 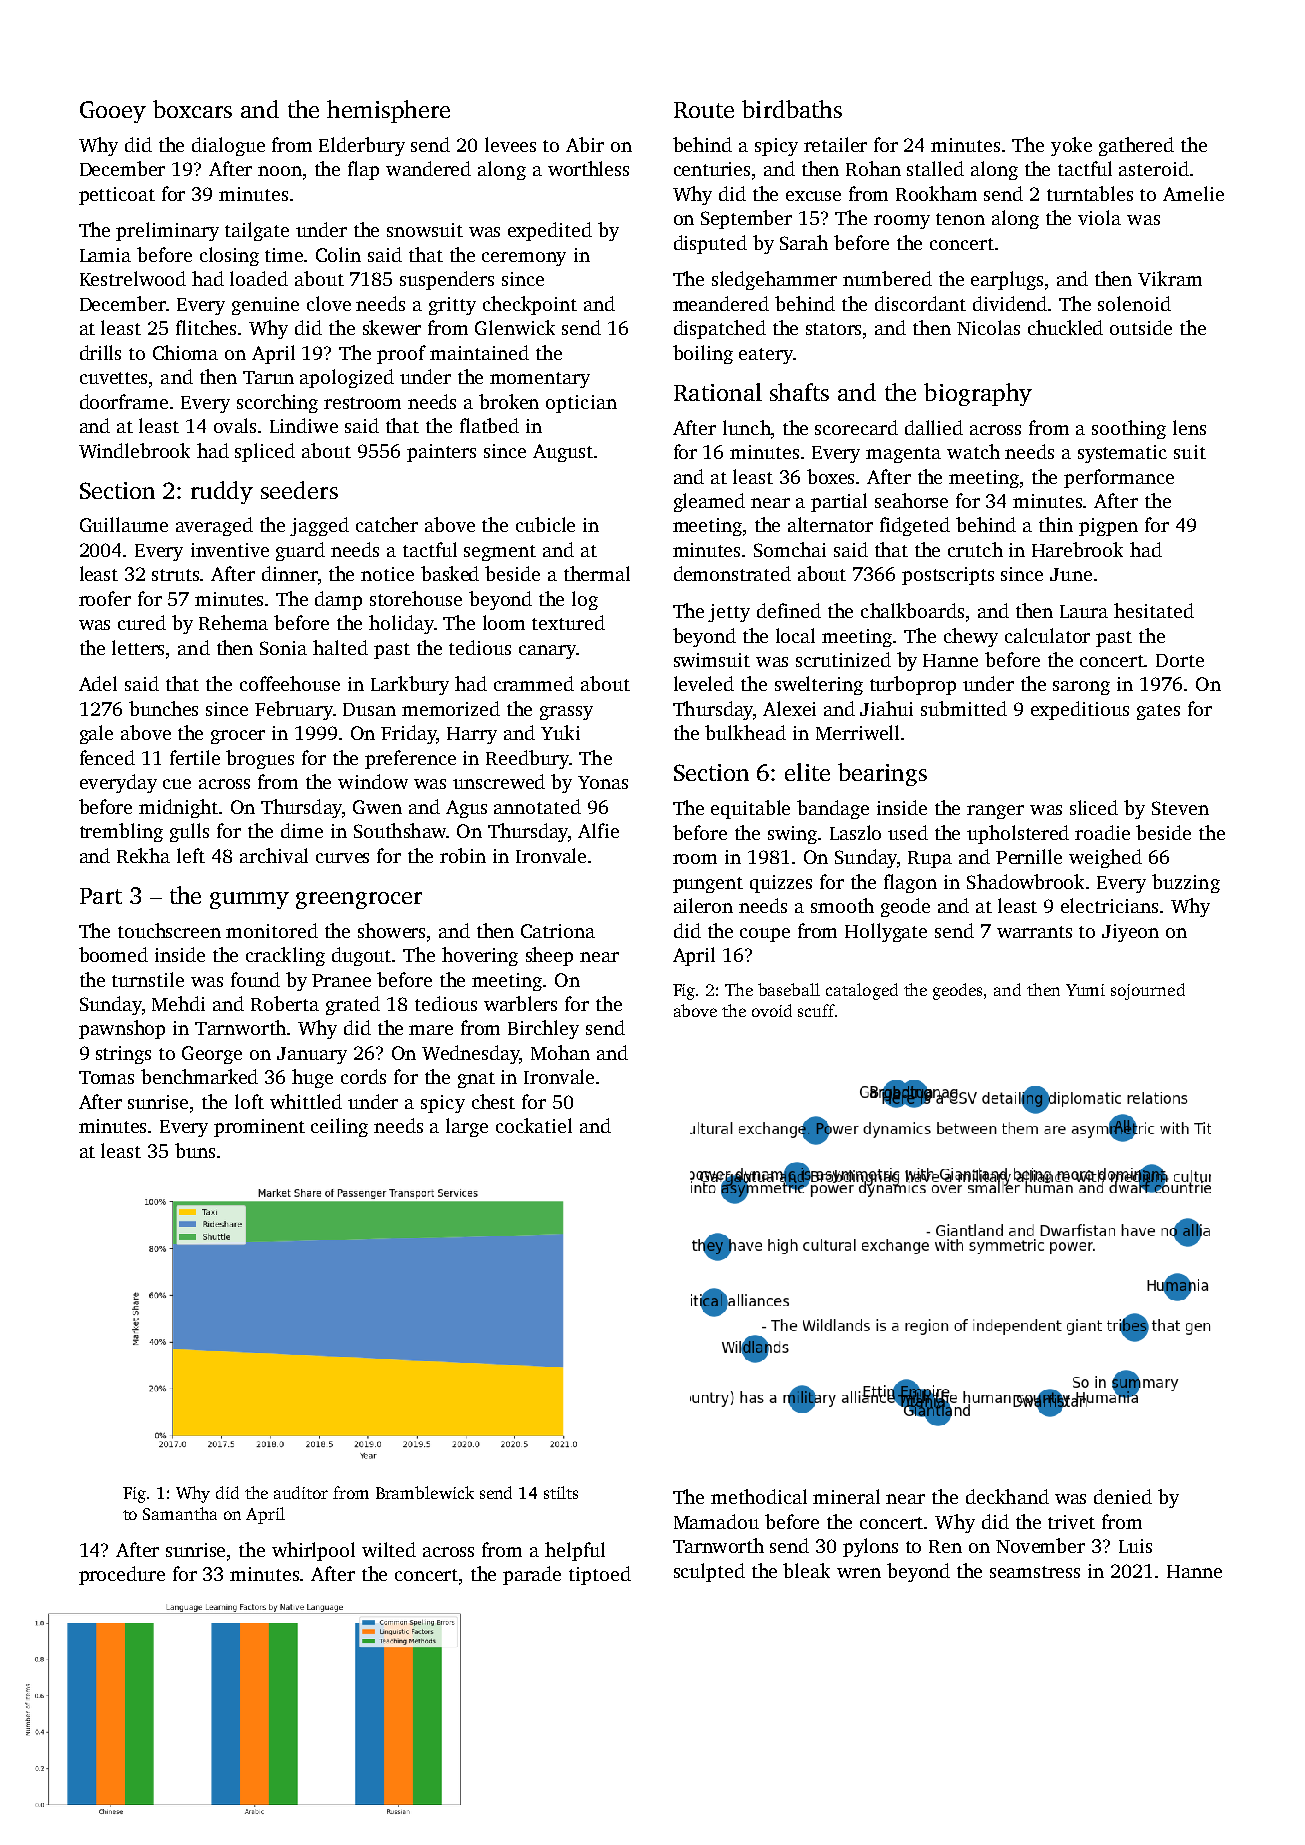 I want to click on warrants, so click(x=1034, y=932).
